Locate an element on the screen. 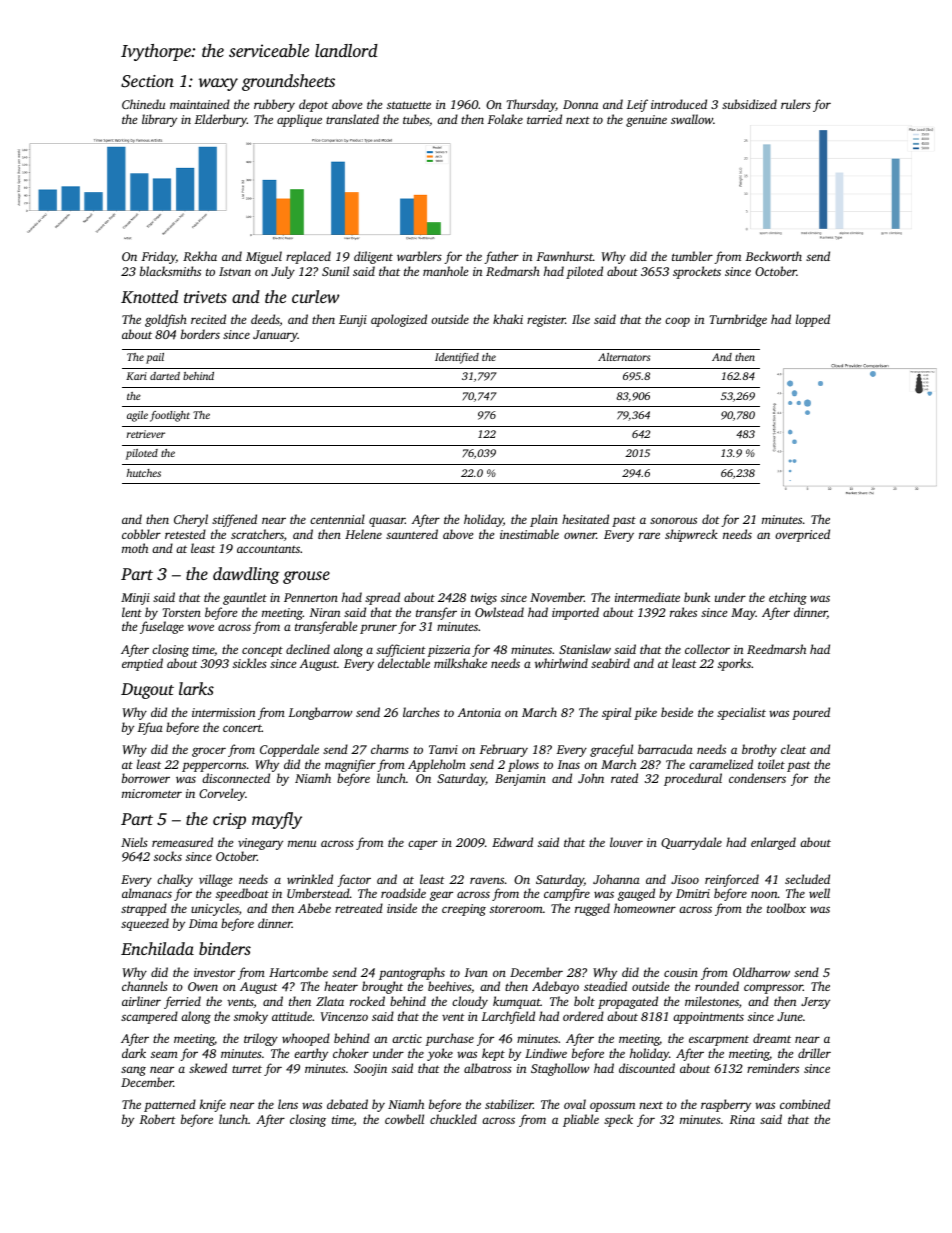 This screenshot has height=1233, width=952. larches is located at coordinates (421, 712).
